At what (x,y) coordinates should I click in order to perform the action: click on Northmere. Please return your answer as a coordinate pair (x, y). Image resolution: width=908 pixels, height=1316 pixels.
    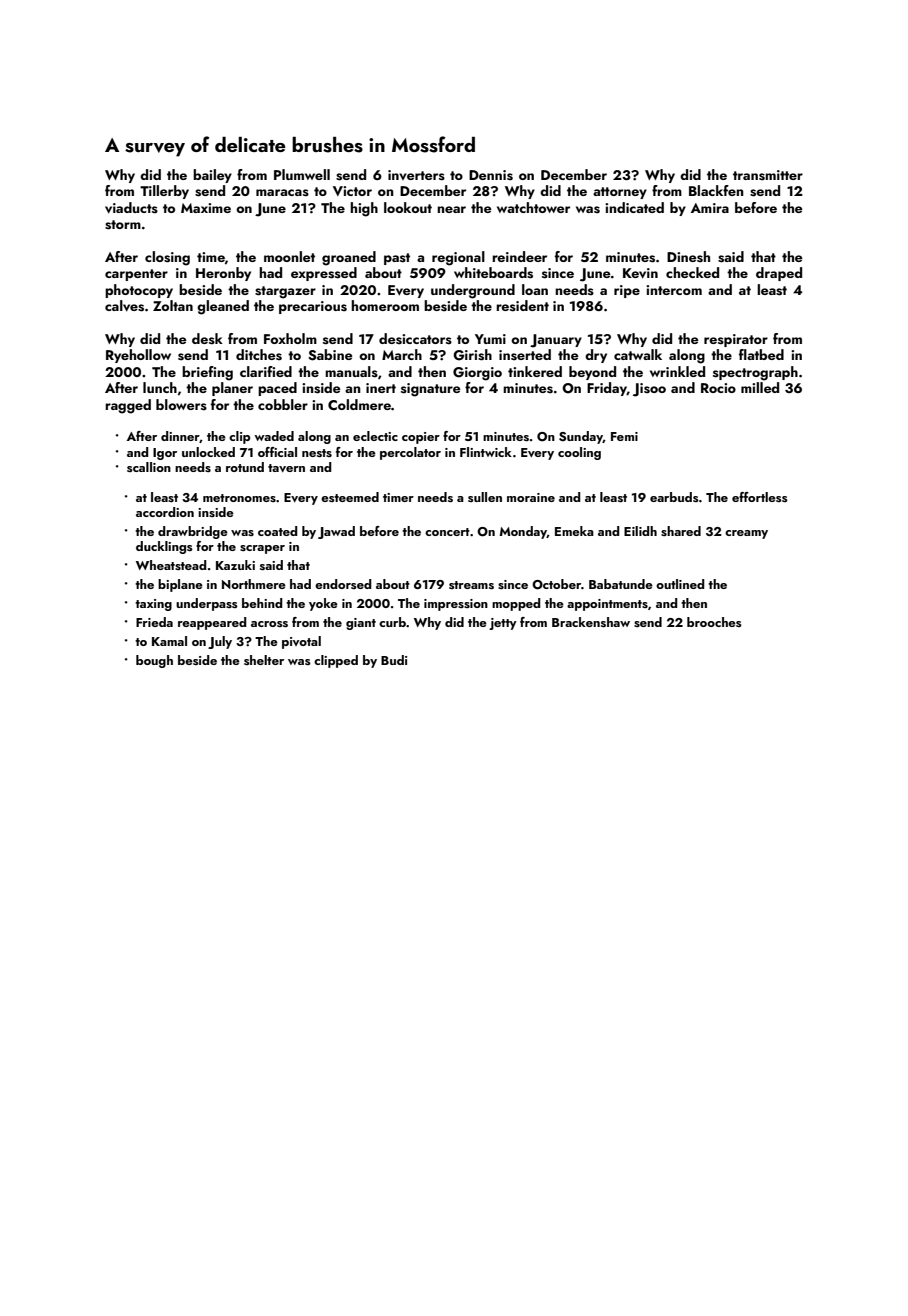
    Looking at the image, I should click on (254, 584).
